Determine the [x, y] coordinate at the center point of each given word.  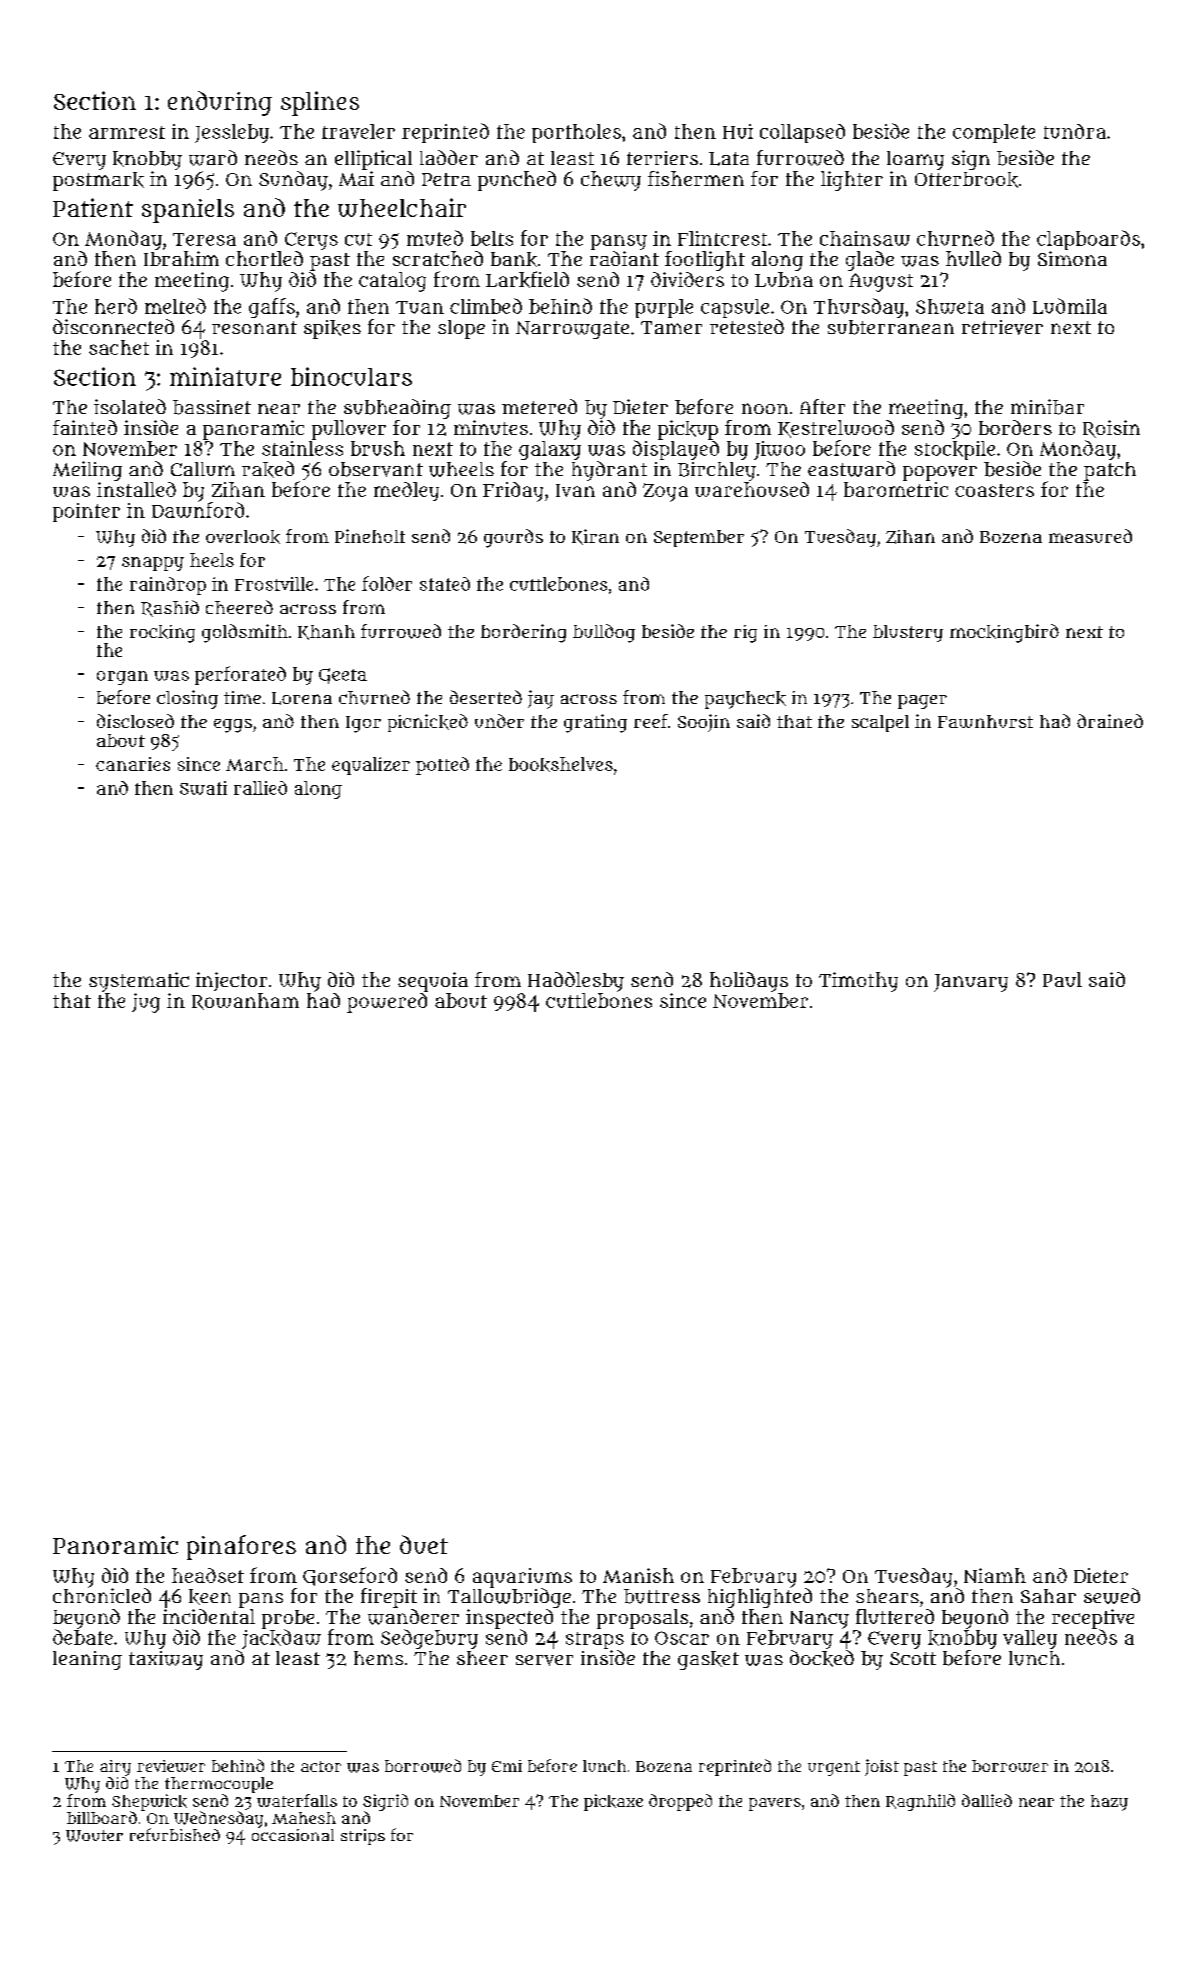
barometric [896, 489]
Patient [93, 207]
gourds [513, 538]
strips [363, 1837]
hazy [1109, 1803]
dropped [680, 1802]
